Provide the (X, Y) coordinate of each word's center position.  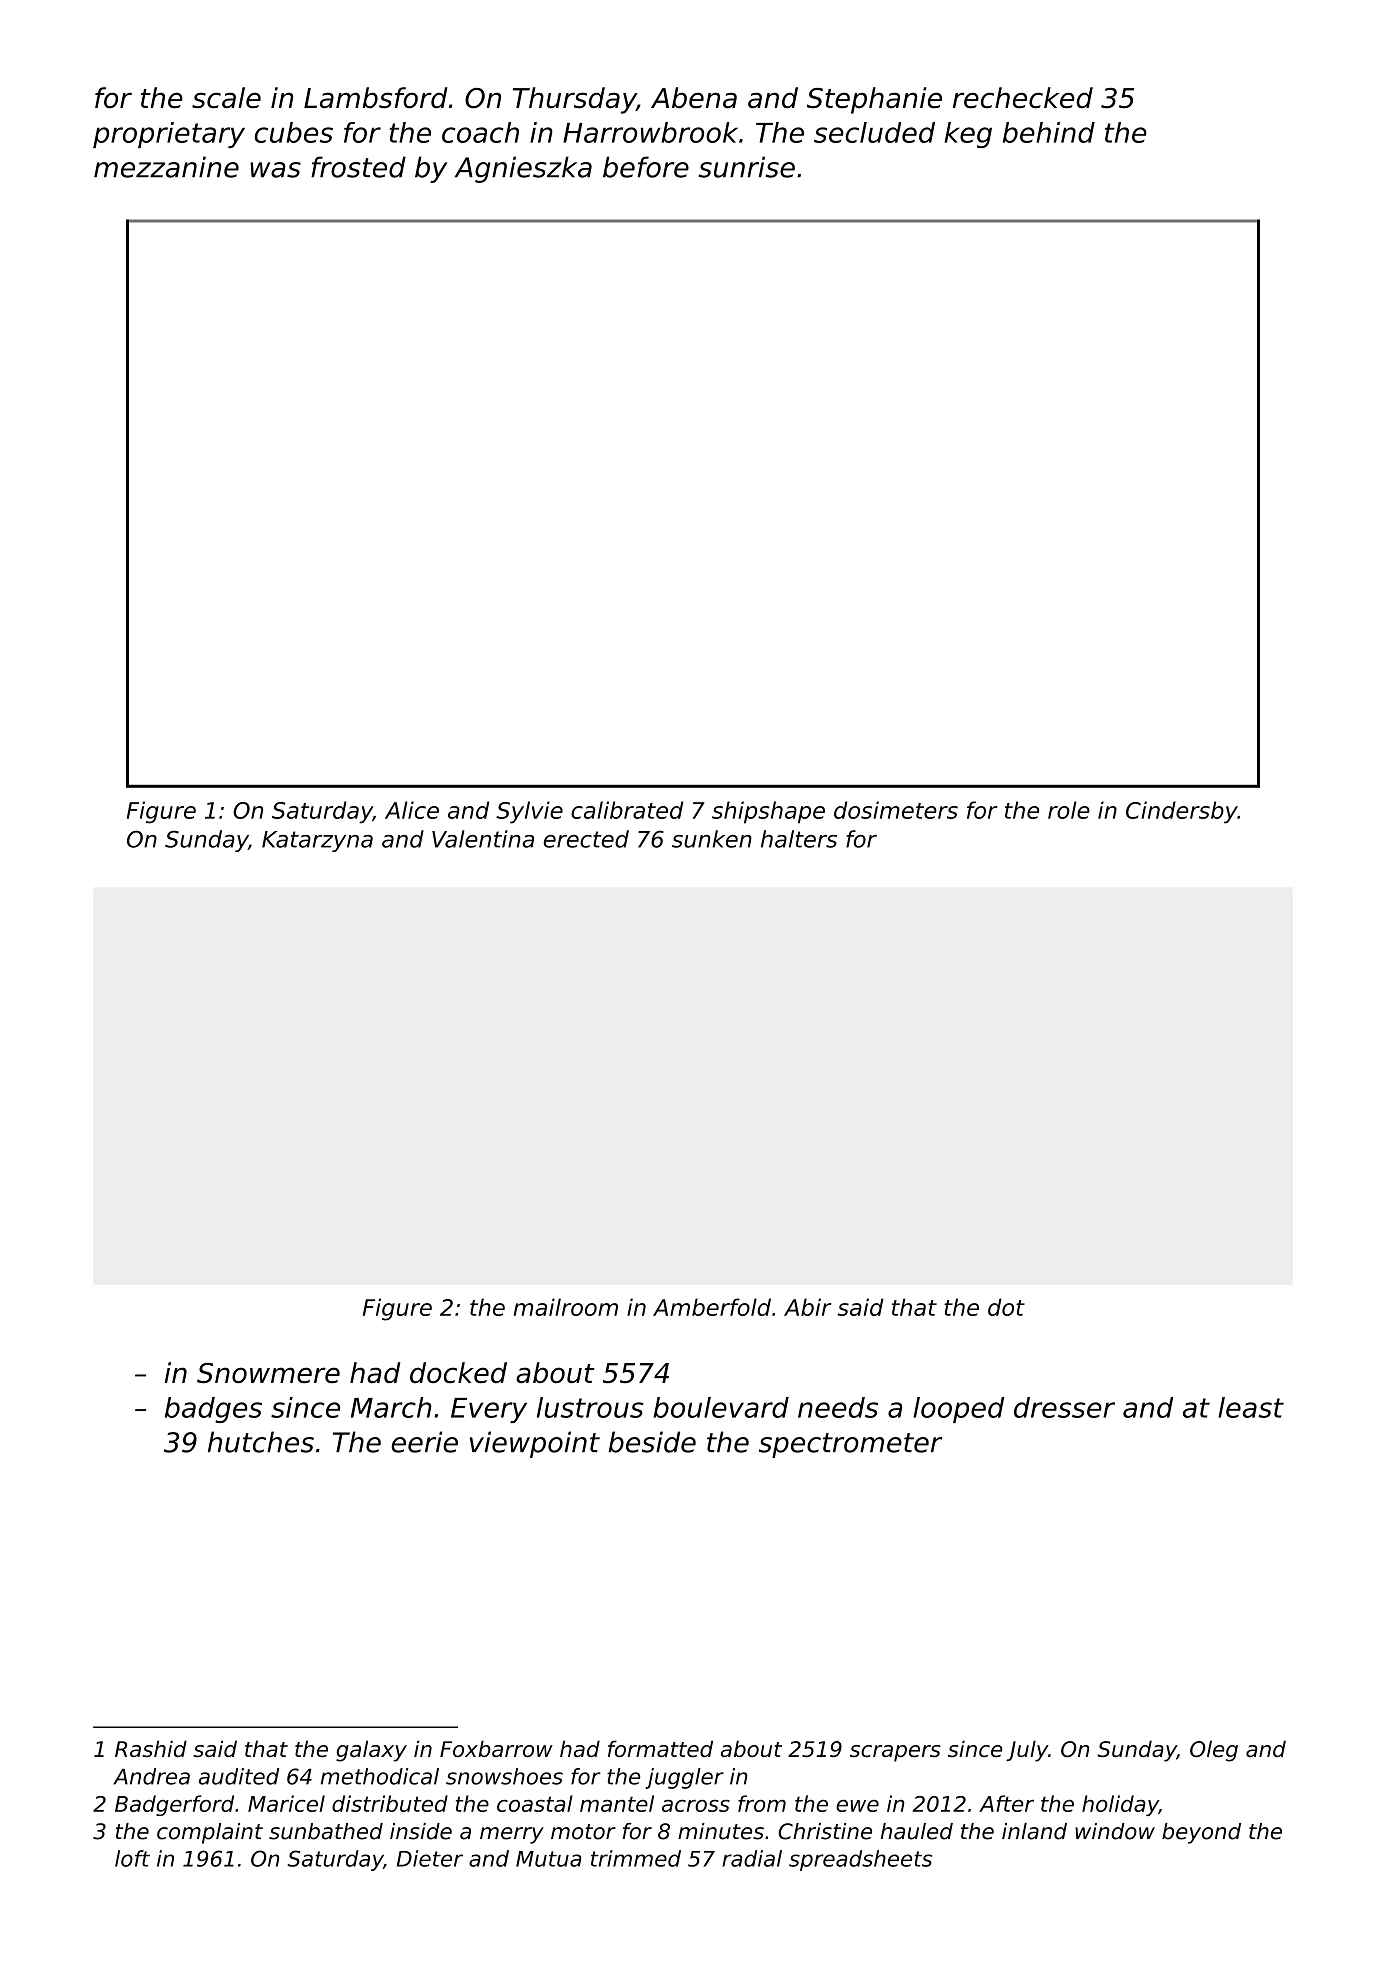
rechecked (1023, 98)
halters (799, 839)
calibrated (627, 810)
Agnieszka (523, 169)
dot (1006, 1307)
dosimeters (896, 810)
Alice (412, 810)
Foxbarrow (496, 1749)
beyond (1201, 1833)
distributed (390, 1803)
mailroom (566, 1307)
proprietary (169, 135)
